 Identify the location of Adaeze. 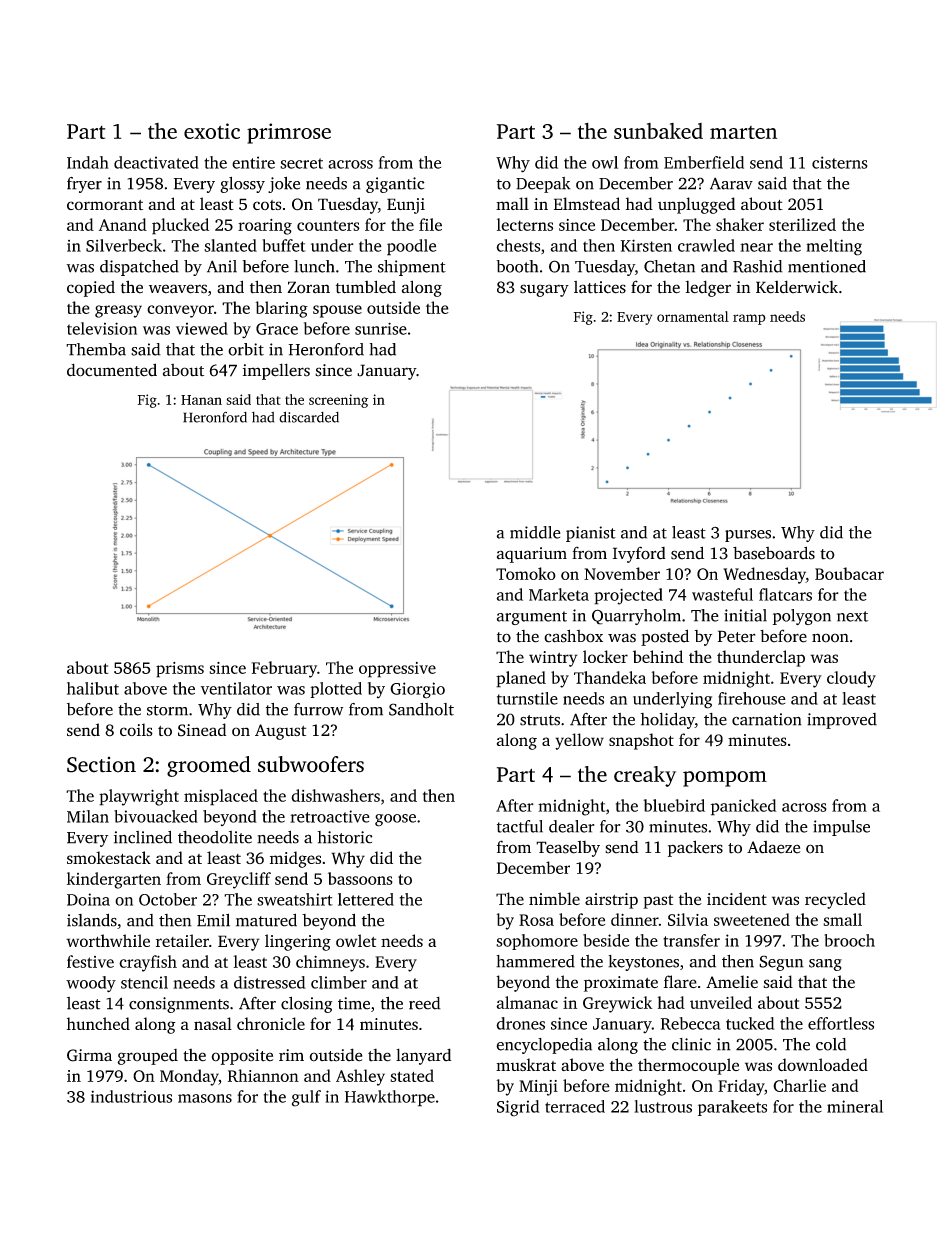
(773, 847).
